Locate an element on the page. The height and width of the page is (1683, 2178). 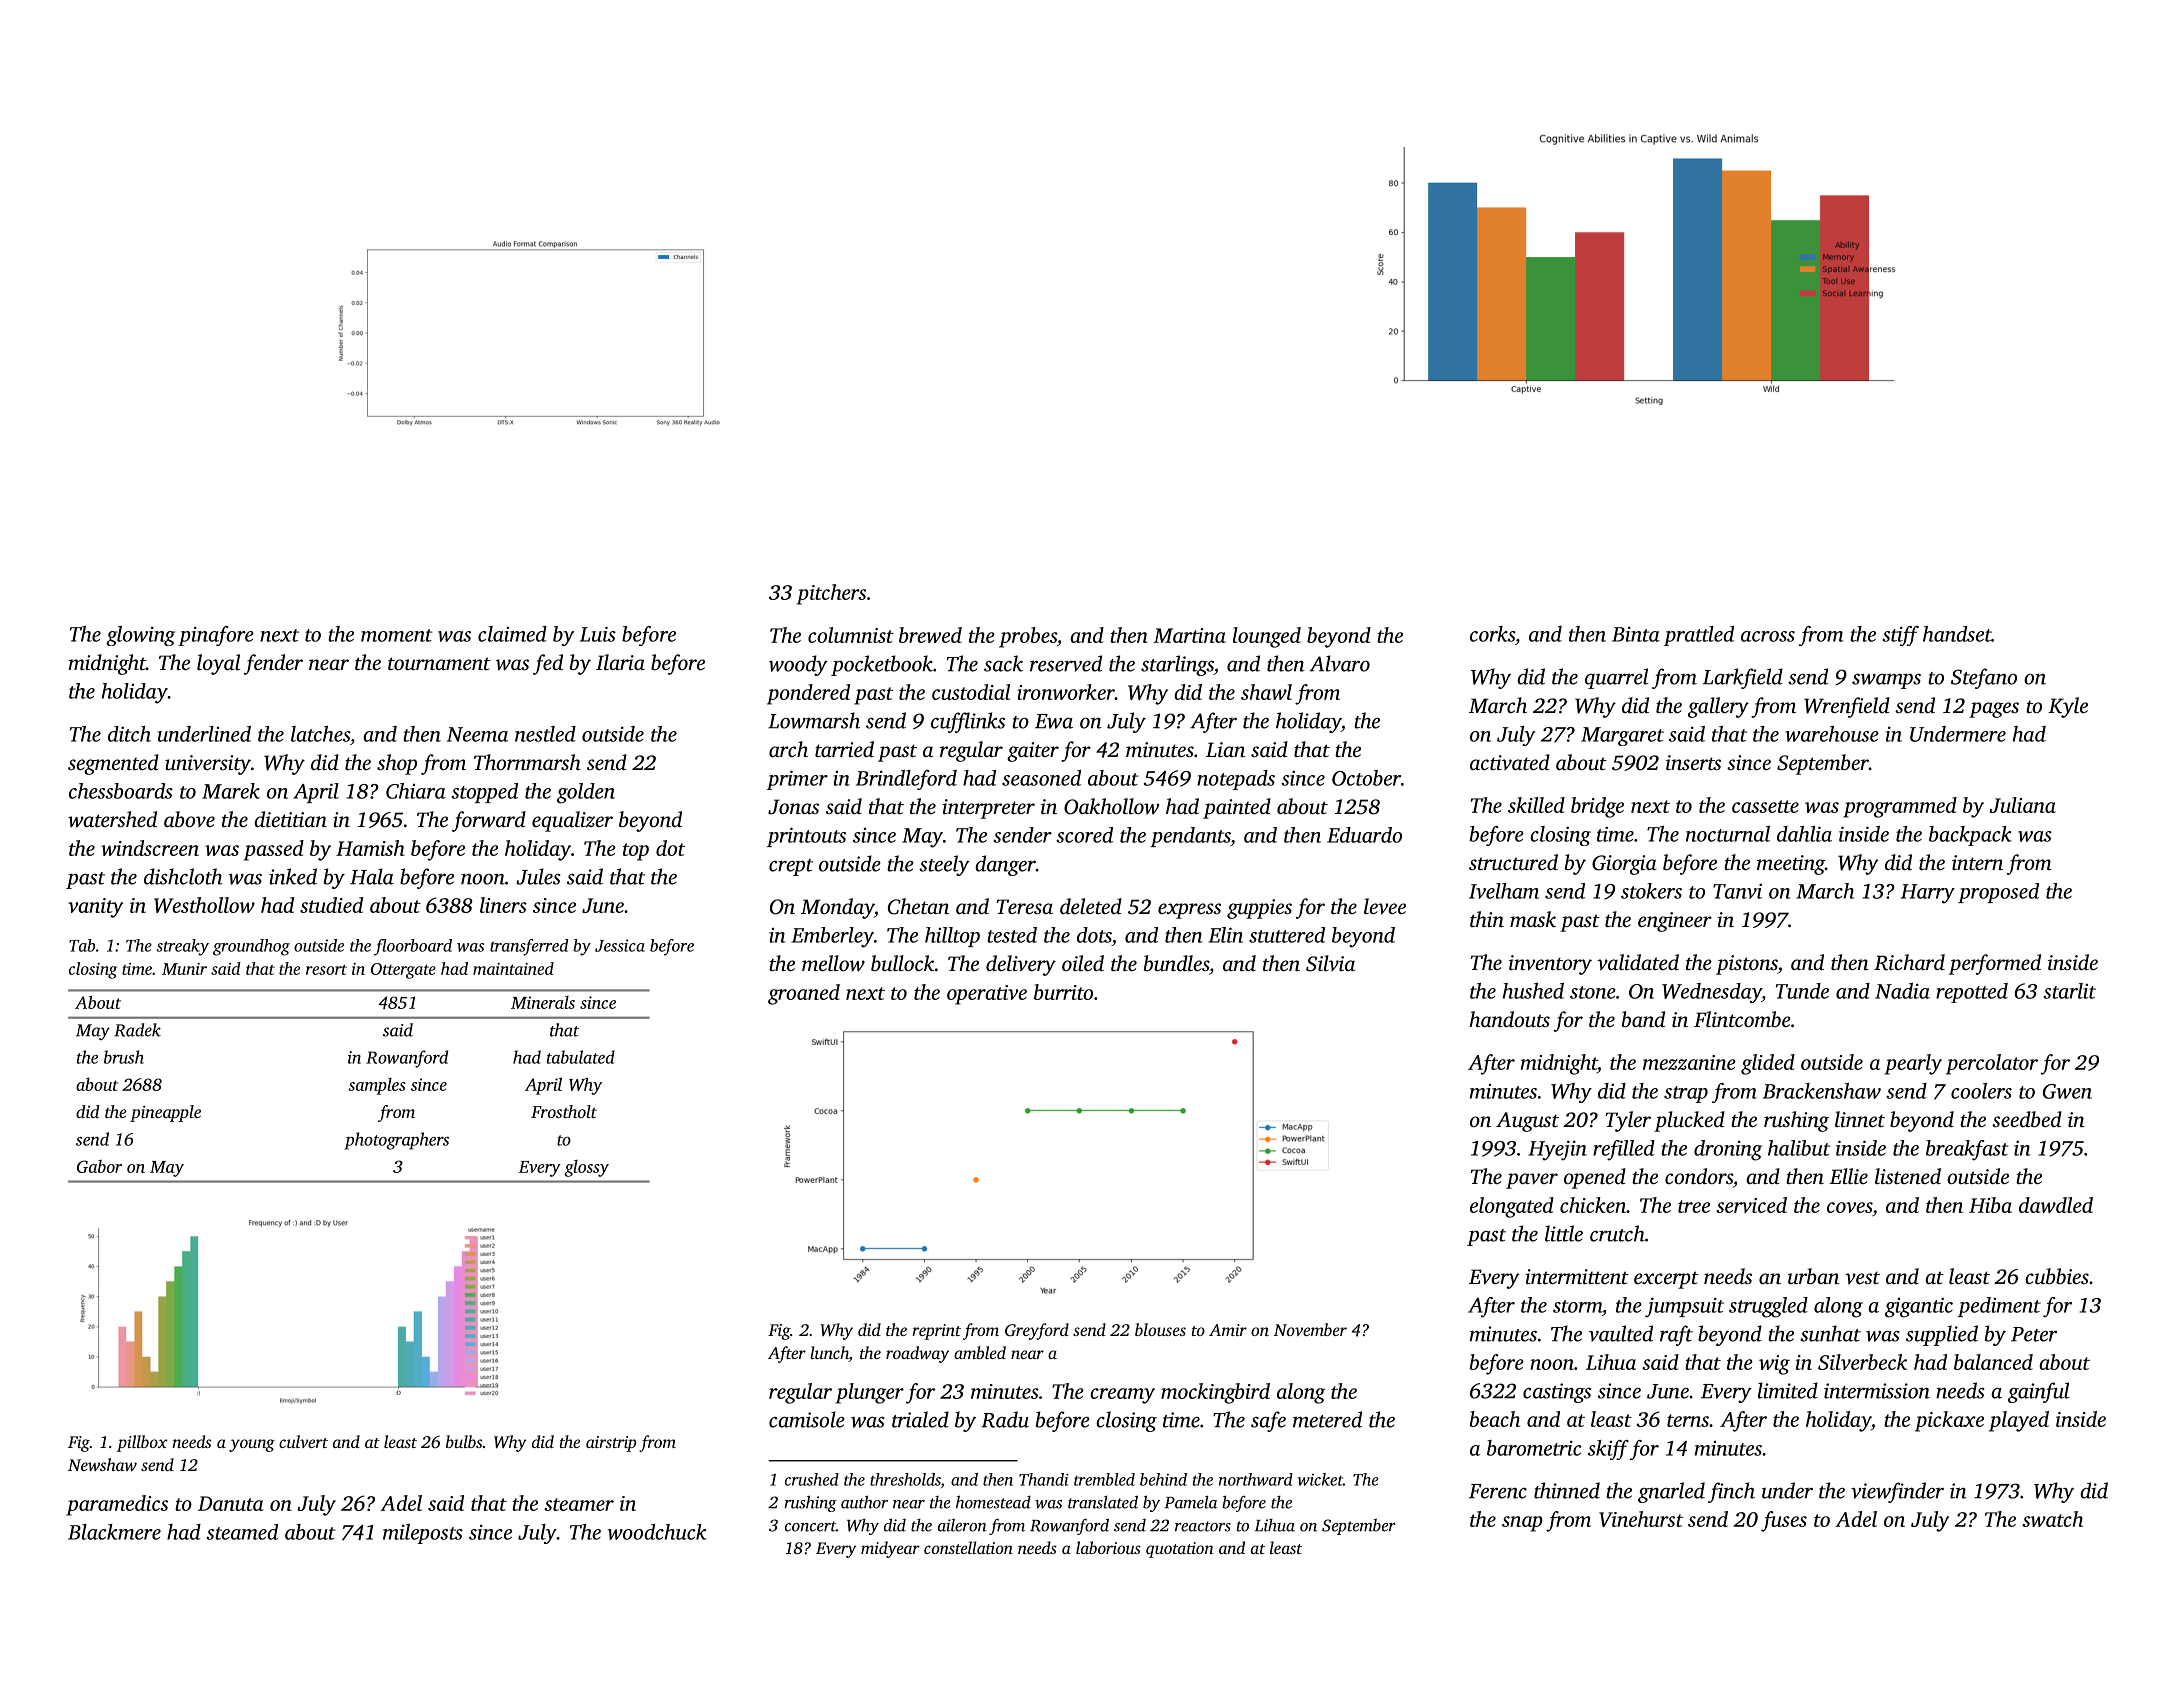
corks is located at coordinates (1492, 634).
